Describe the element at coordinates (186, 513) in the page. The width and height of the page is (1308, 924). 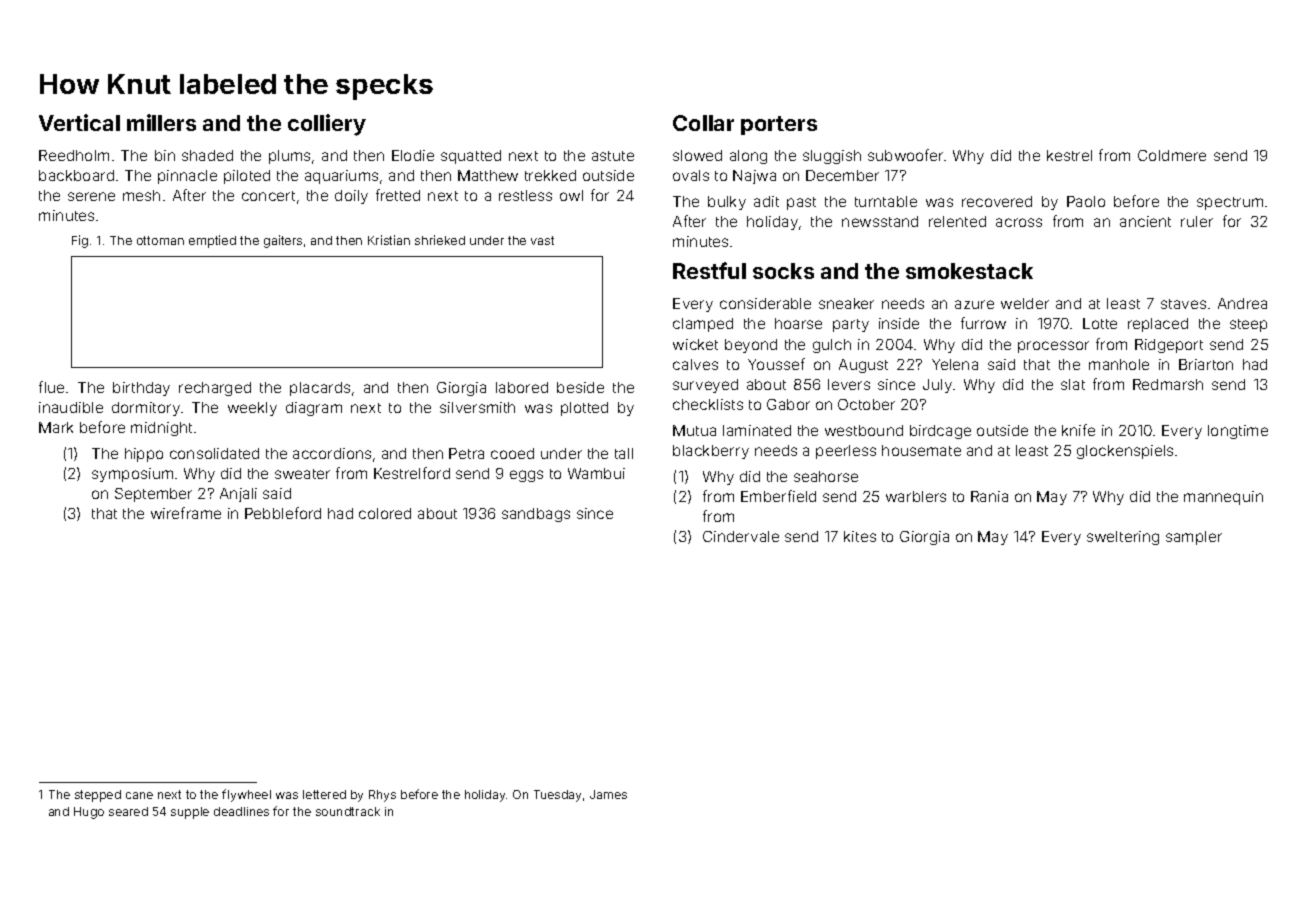
I see `wireframe` at that location.
